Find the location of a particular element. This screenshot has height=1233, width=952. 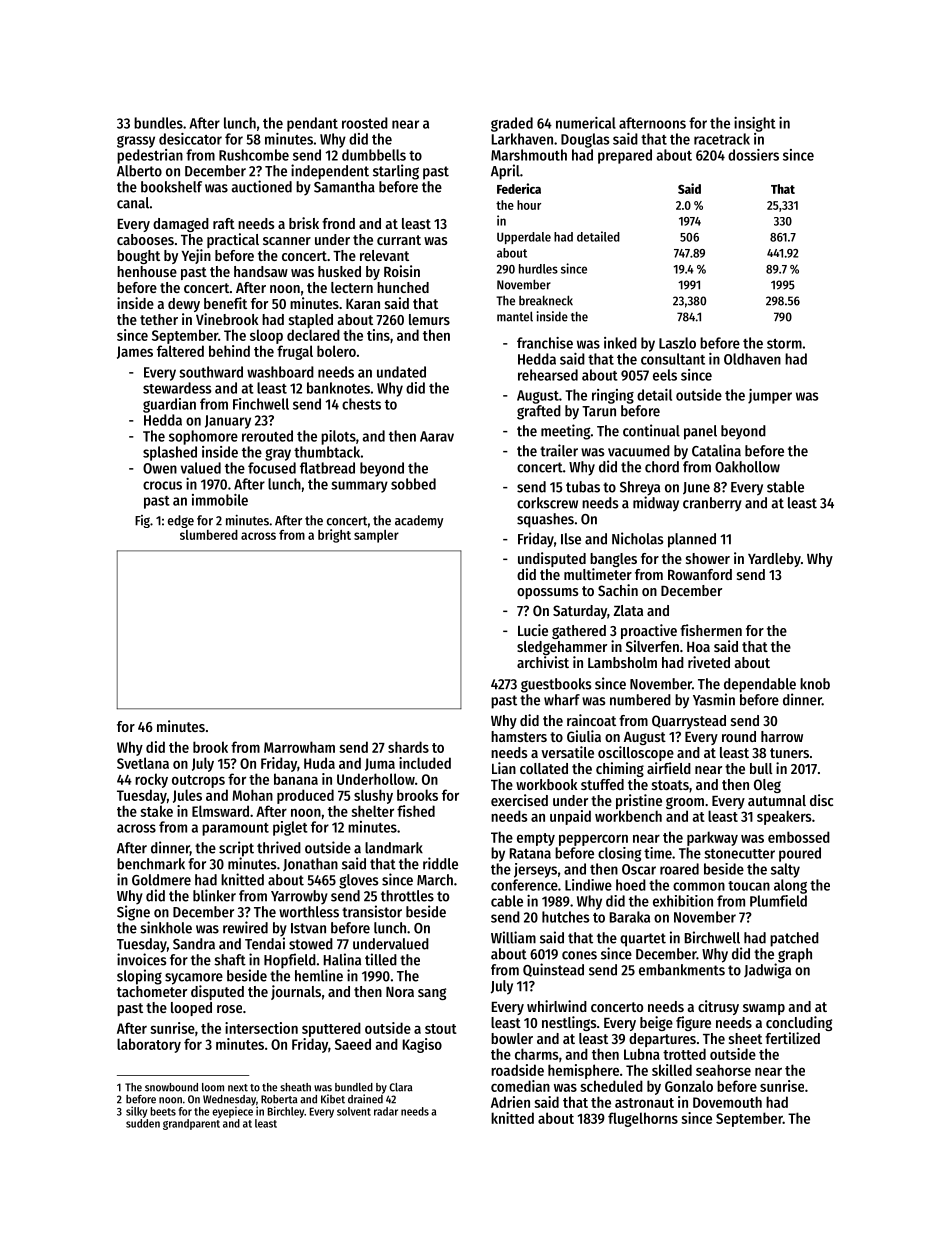

sampler is located at coordinates (376, 536).
